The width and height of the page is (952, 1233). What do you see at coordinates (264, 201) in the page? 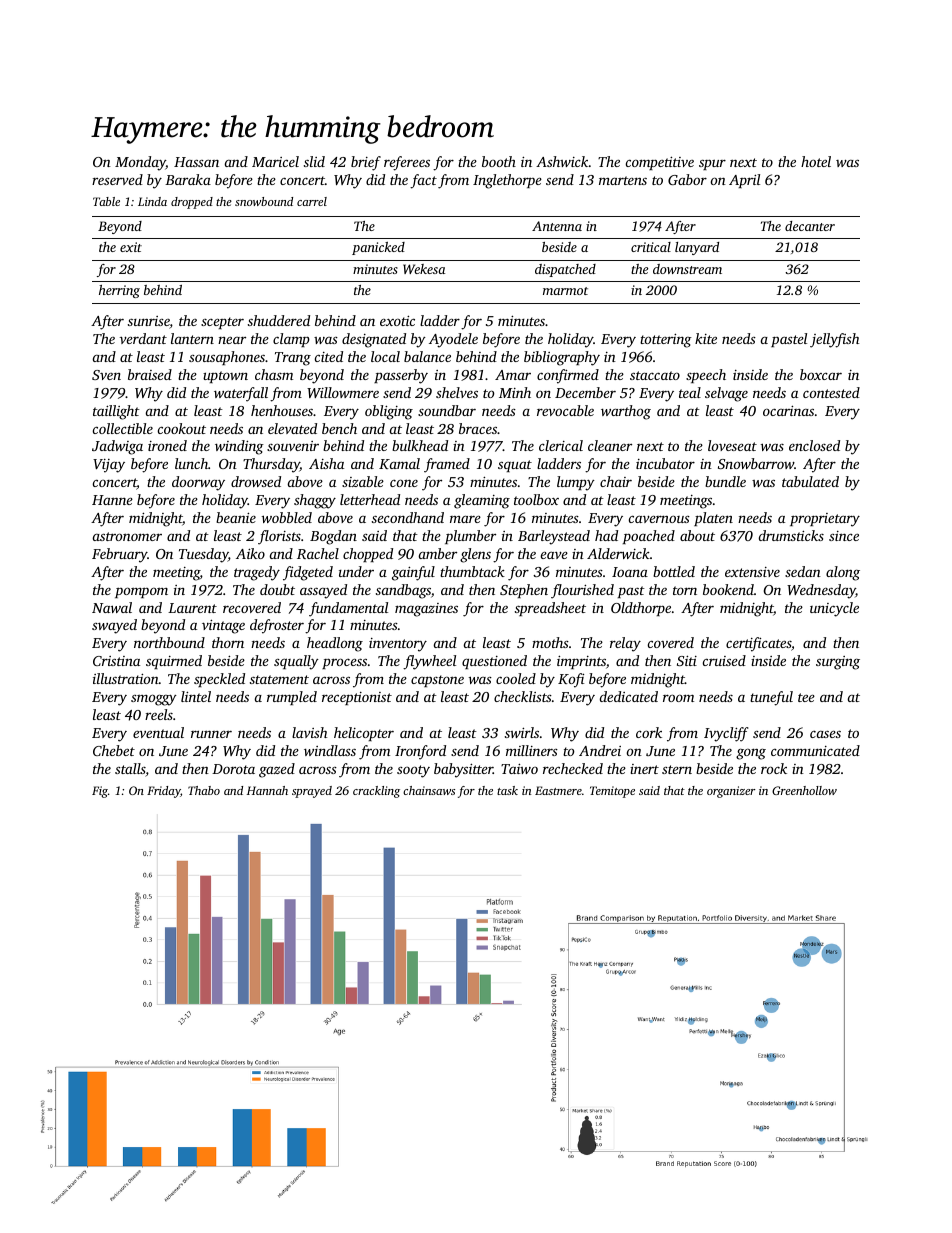
I see `snowbound` at bounding box center [264, 201].
